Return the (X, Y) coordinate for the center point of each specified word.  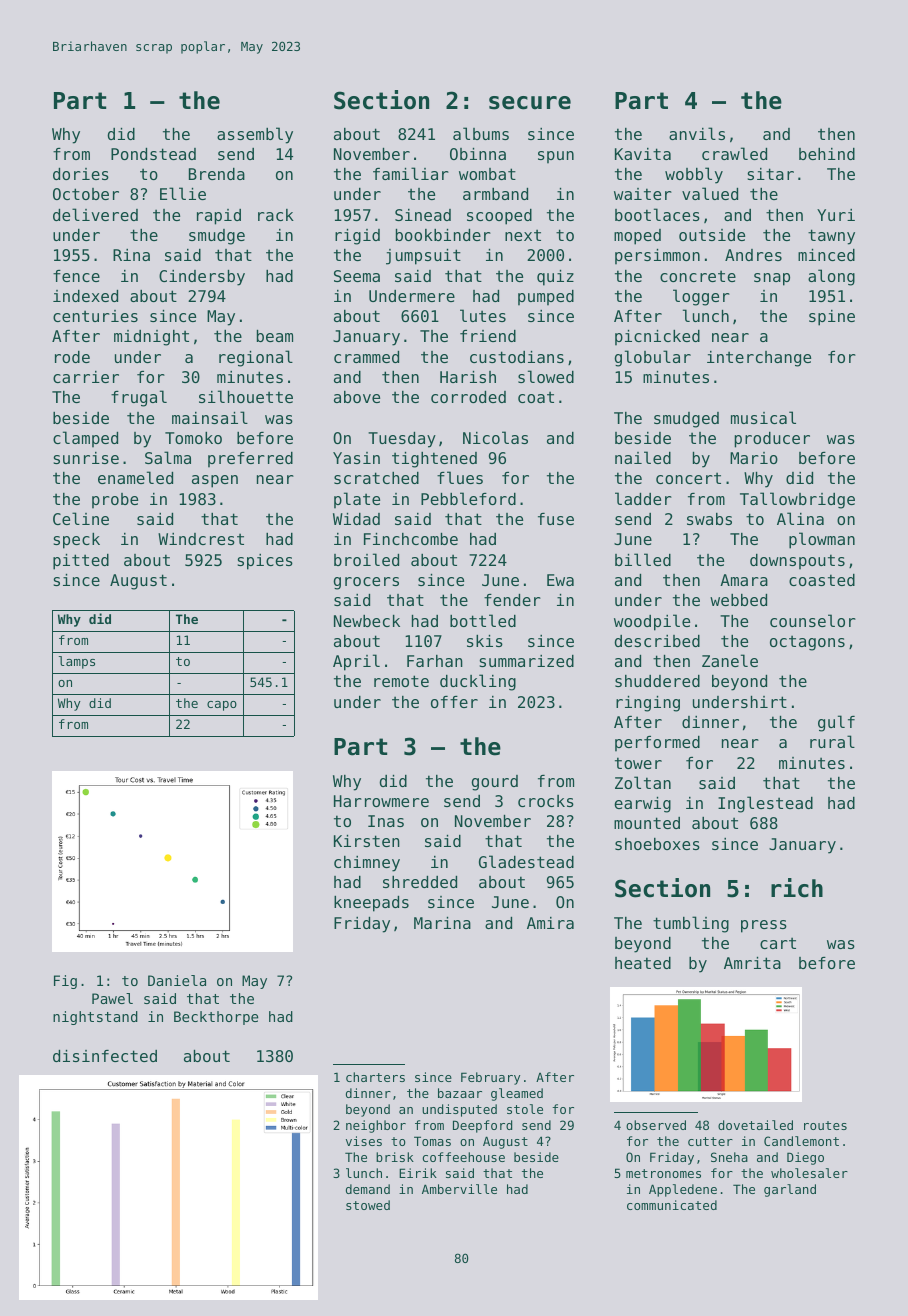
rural (832, 741)
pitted (81, 562)
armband (495, 194)
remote (401, 681)
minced (826, 255)
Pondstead (153, 154)
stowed (368, 1205)
